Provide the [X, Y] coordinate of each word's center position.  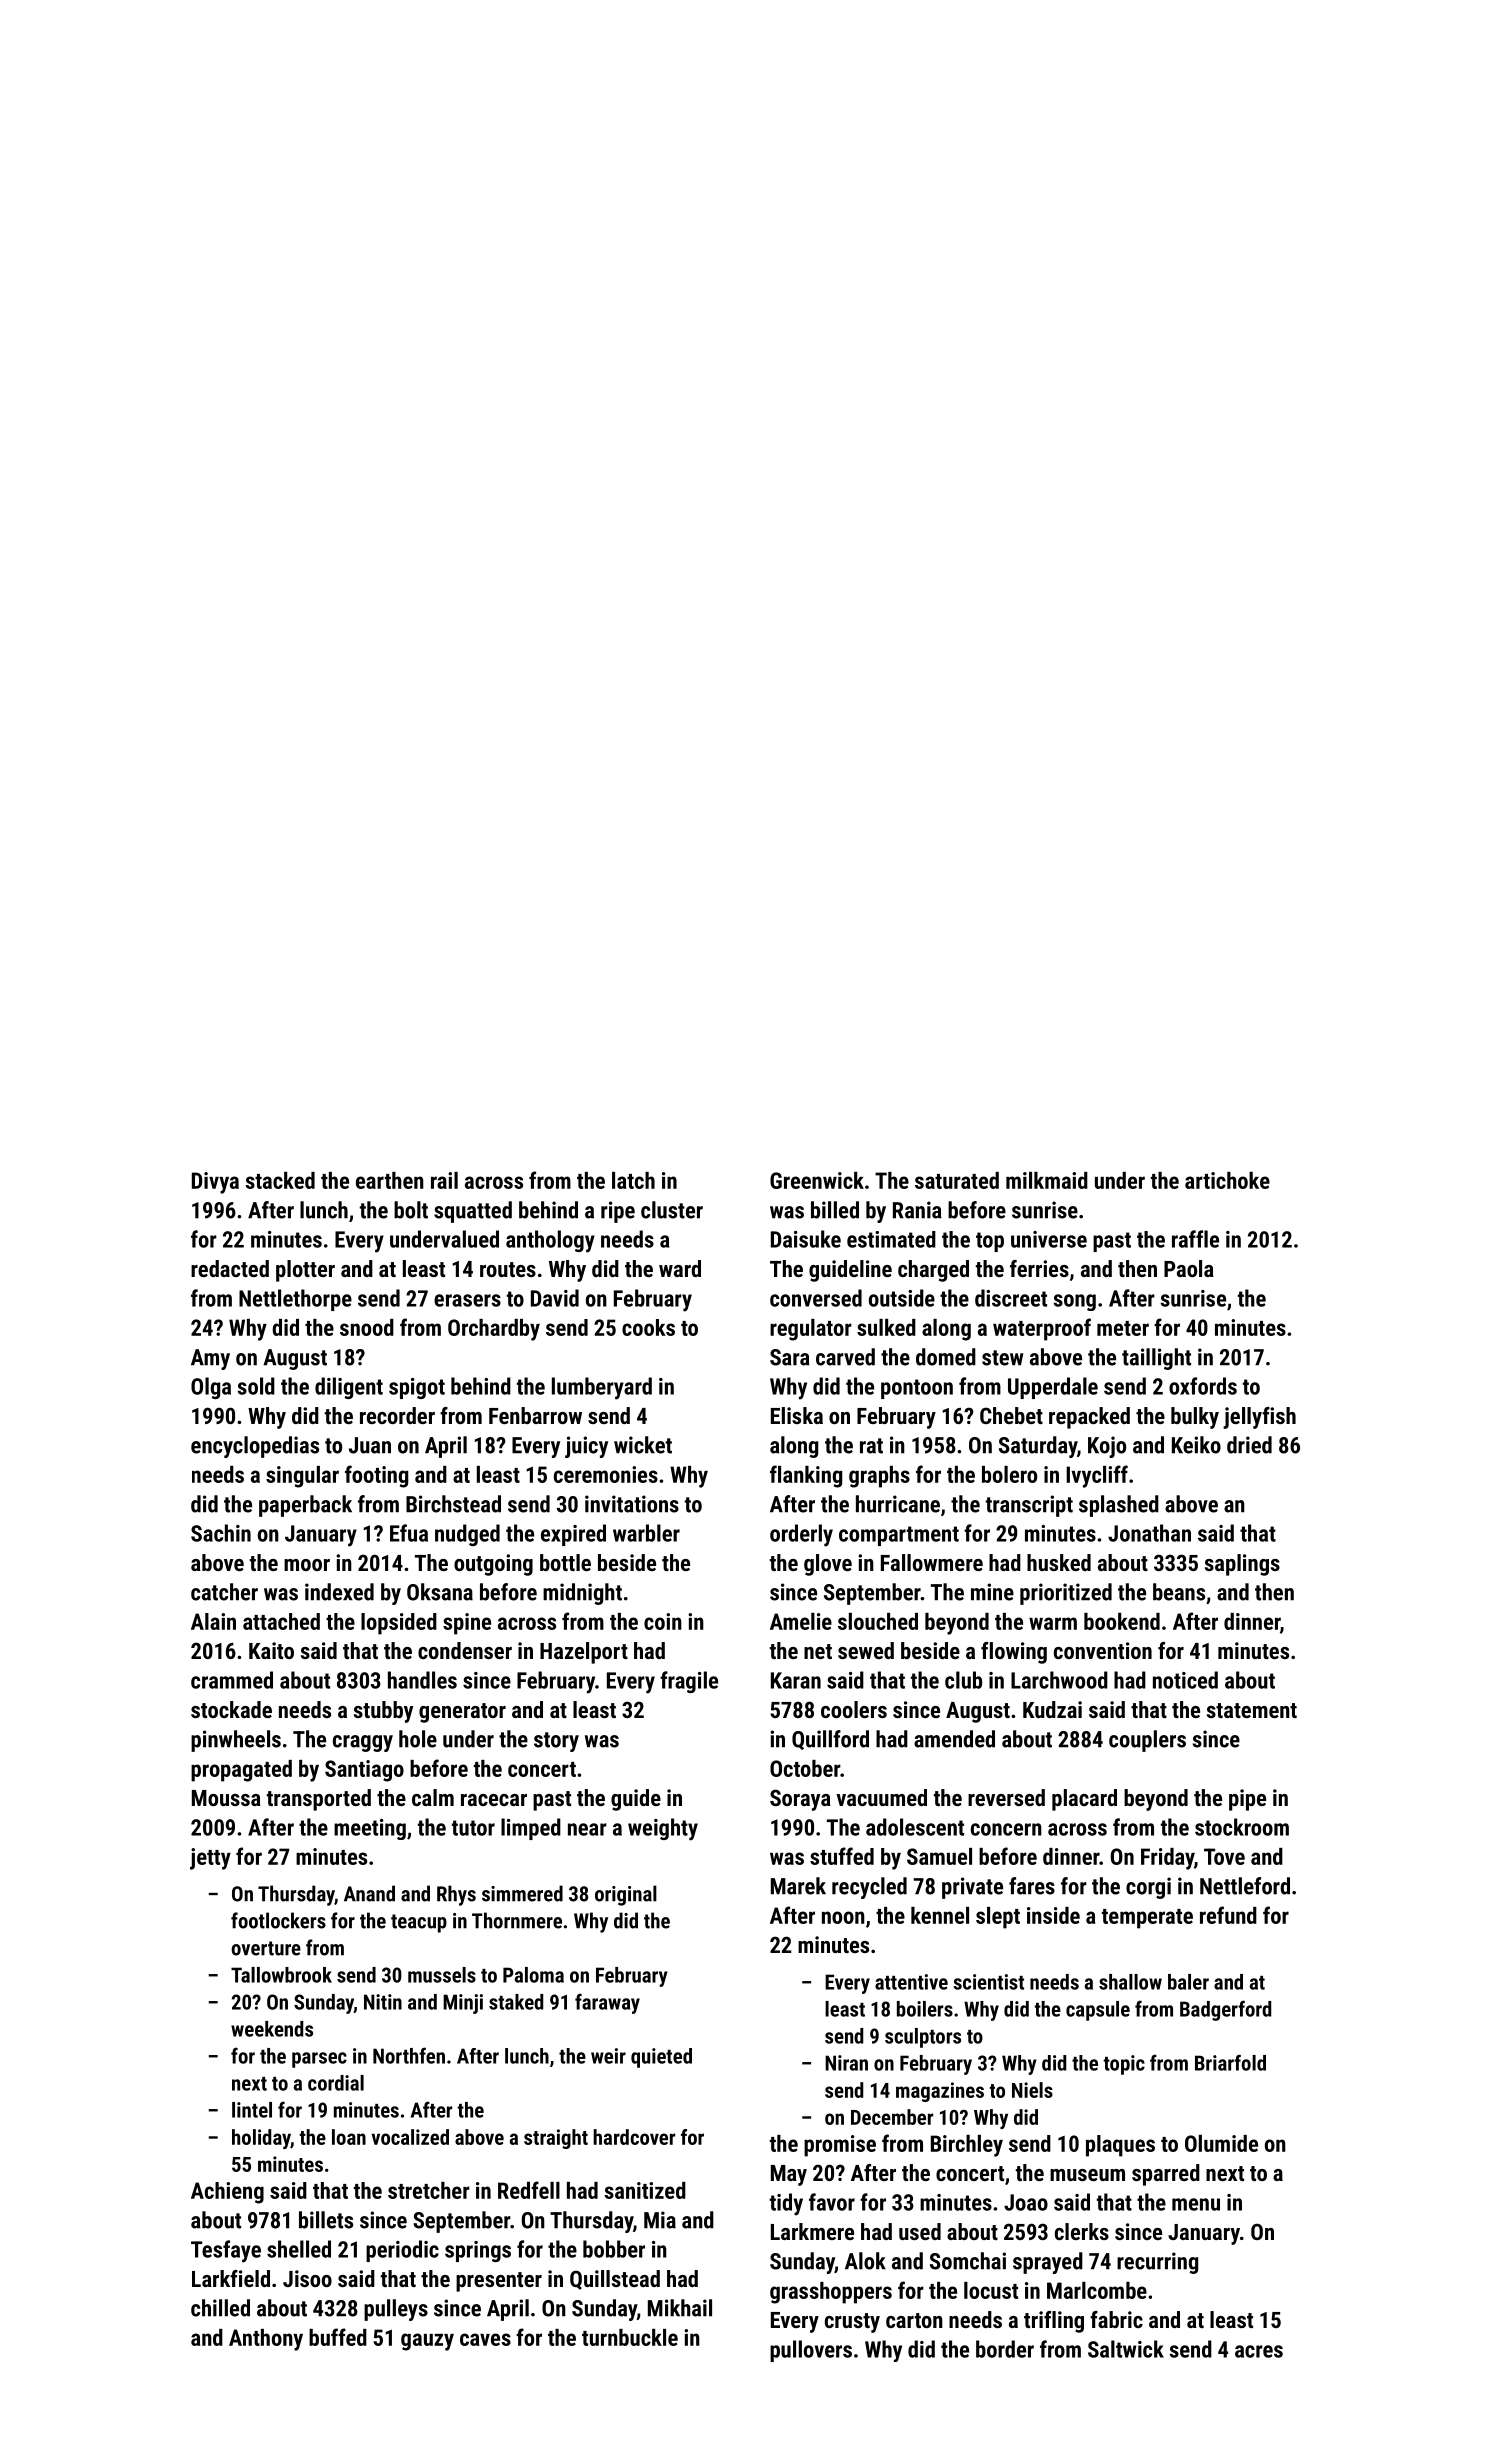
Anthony [266, 2340]
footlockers [278, 1920]
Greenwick [817, 1180]
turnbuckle [630, 2337]
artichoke [1227, 1180]
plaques [1120, 2146]
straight [556, 2139]
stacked [280, 1180]
